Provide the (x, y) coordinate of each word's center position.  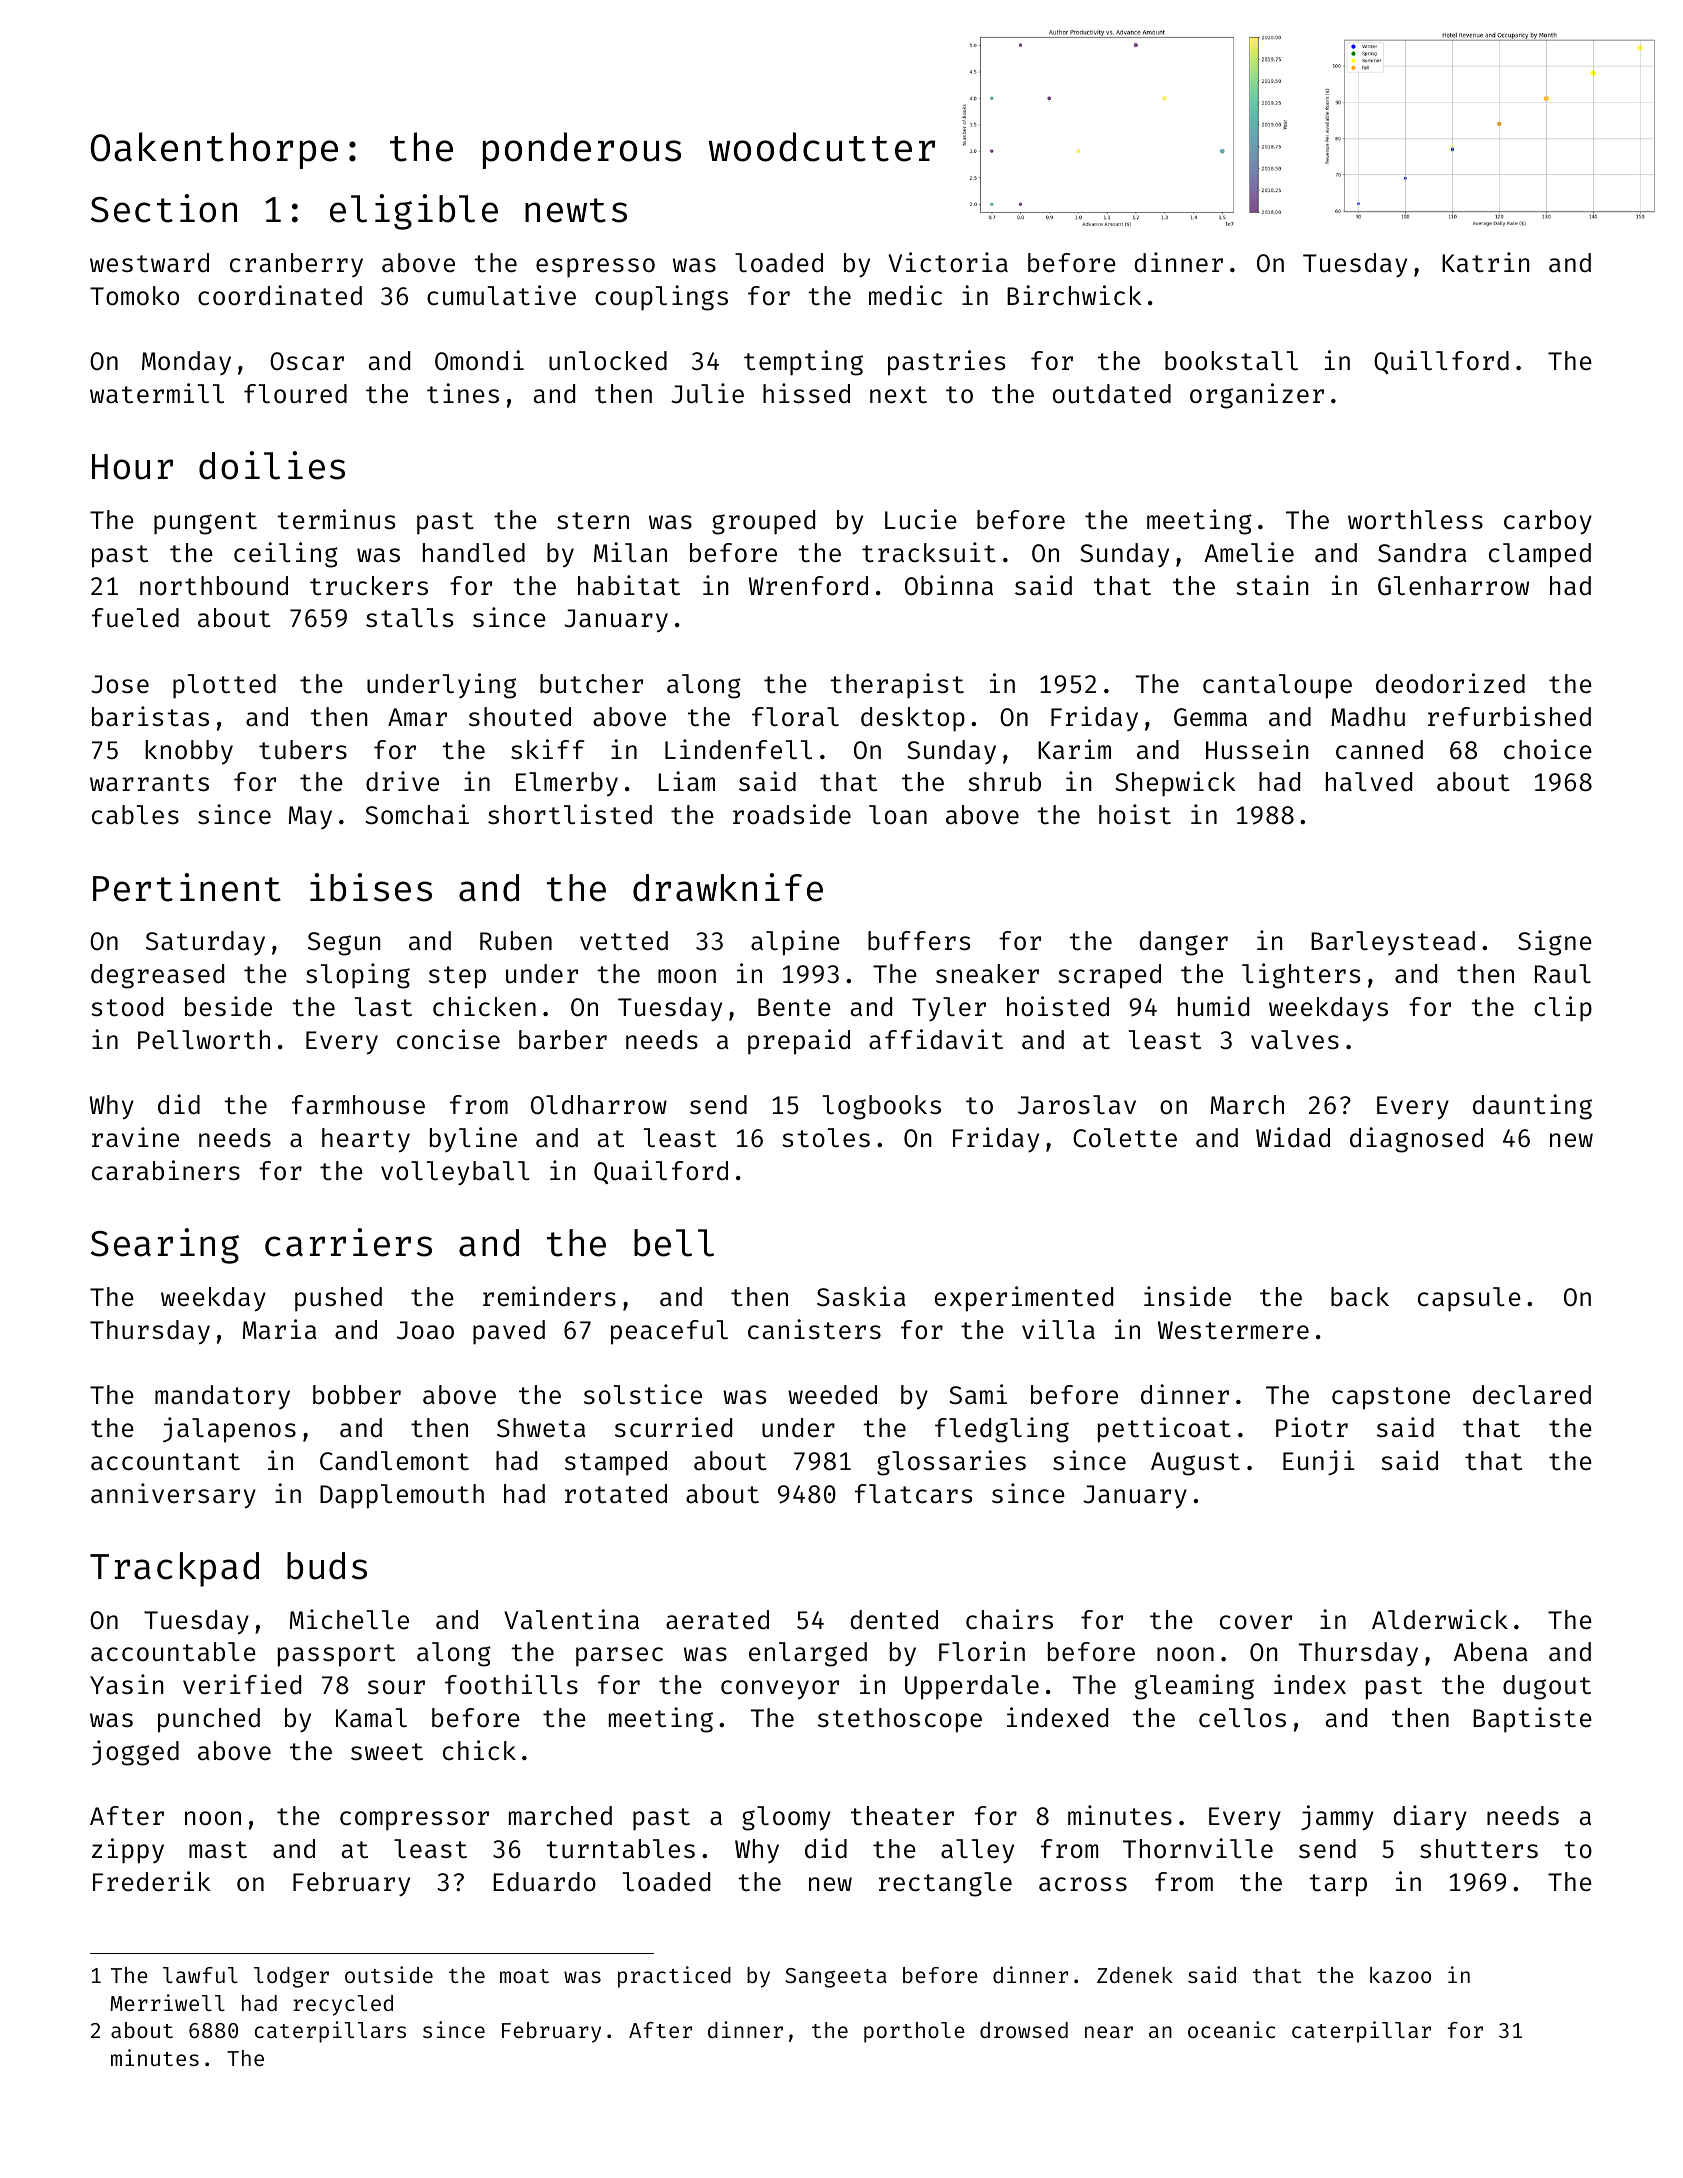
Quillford (1441, 362)
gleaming (1194, 1687)
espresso (595, 268)
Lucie (921, 519)
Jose (120, 684)
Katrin (1486, 262)
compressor (414, 1821)
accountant (165, 1462)
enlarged (808, 1654)
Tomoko (134, 296)
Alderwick (1440, 1619)
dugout (1547, 1687)
